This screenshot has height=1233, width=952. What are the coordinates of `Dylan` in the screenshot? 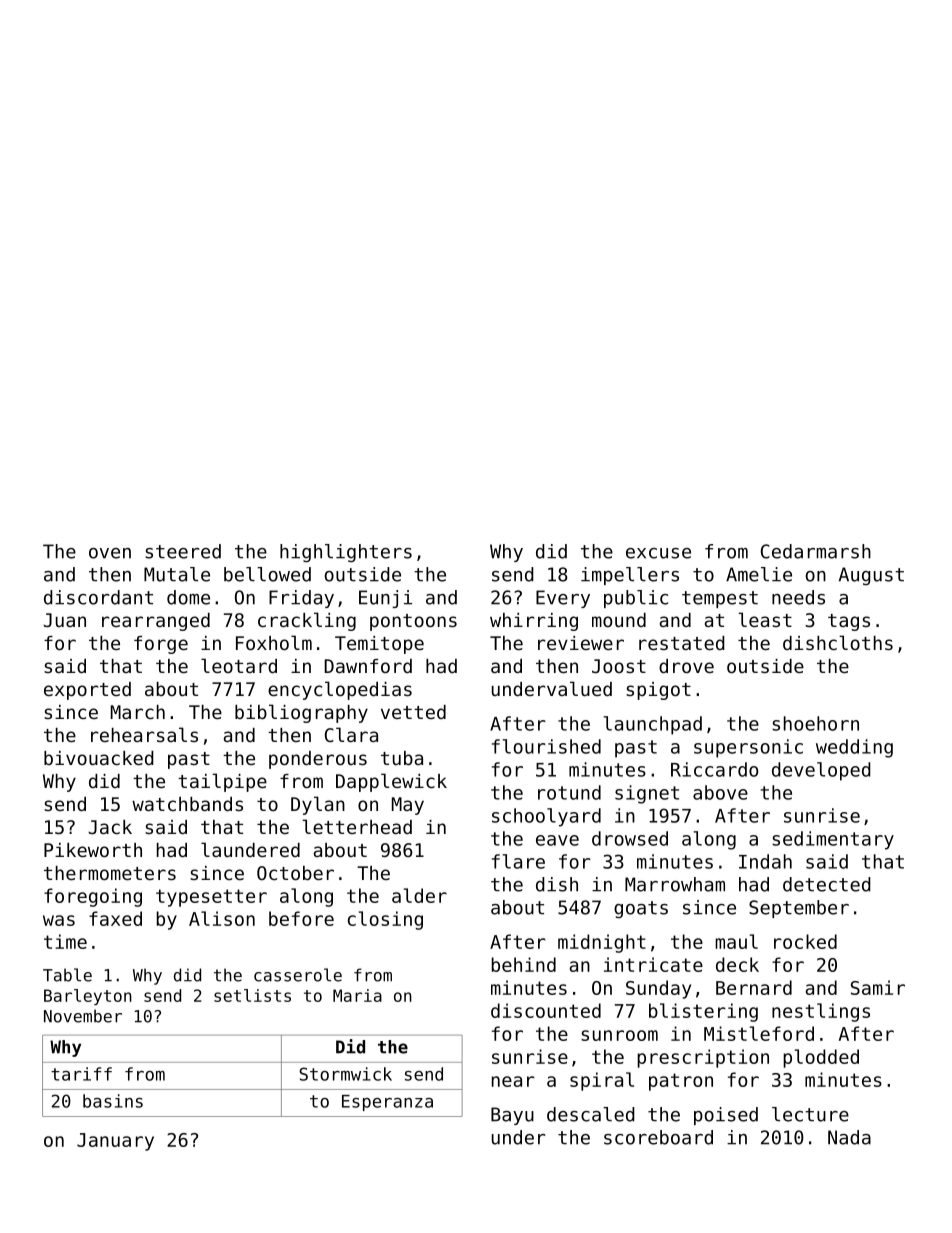 It's located at (318, 805).
